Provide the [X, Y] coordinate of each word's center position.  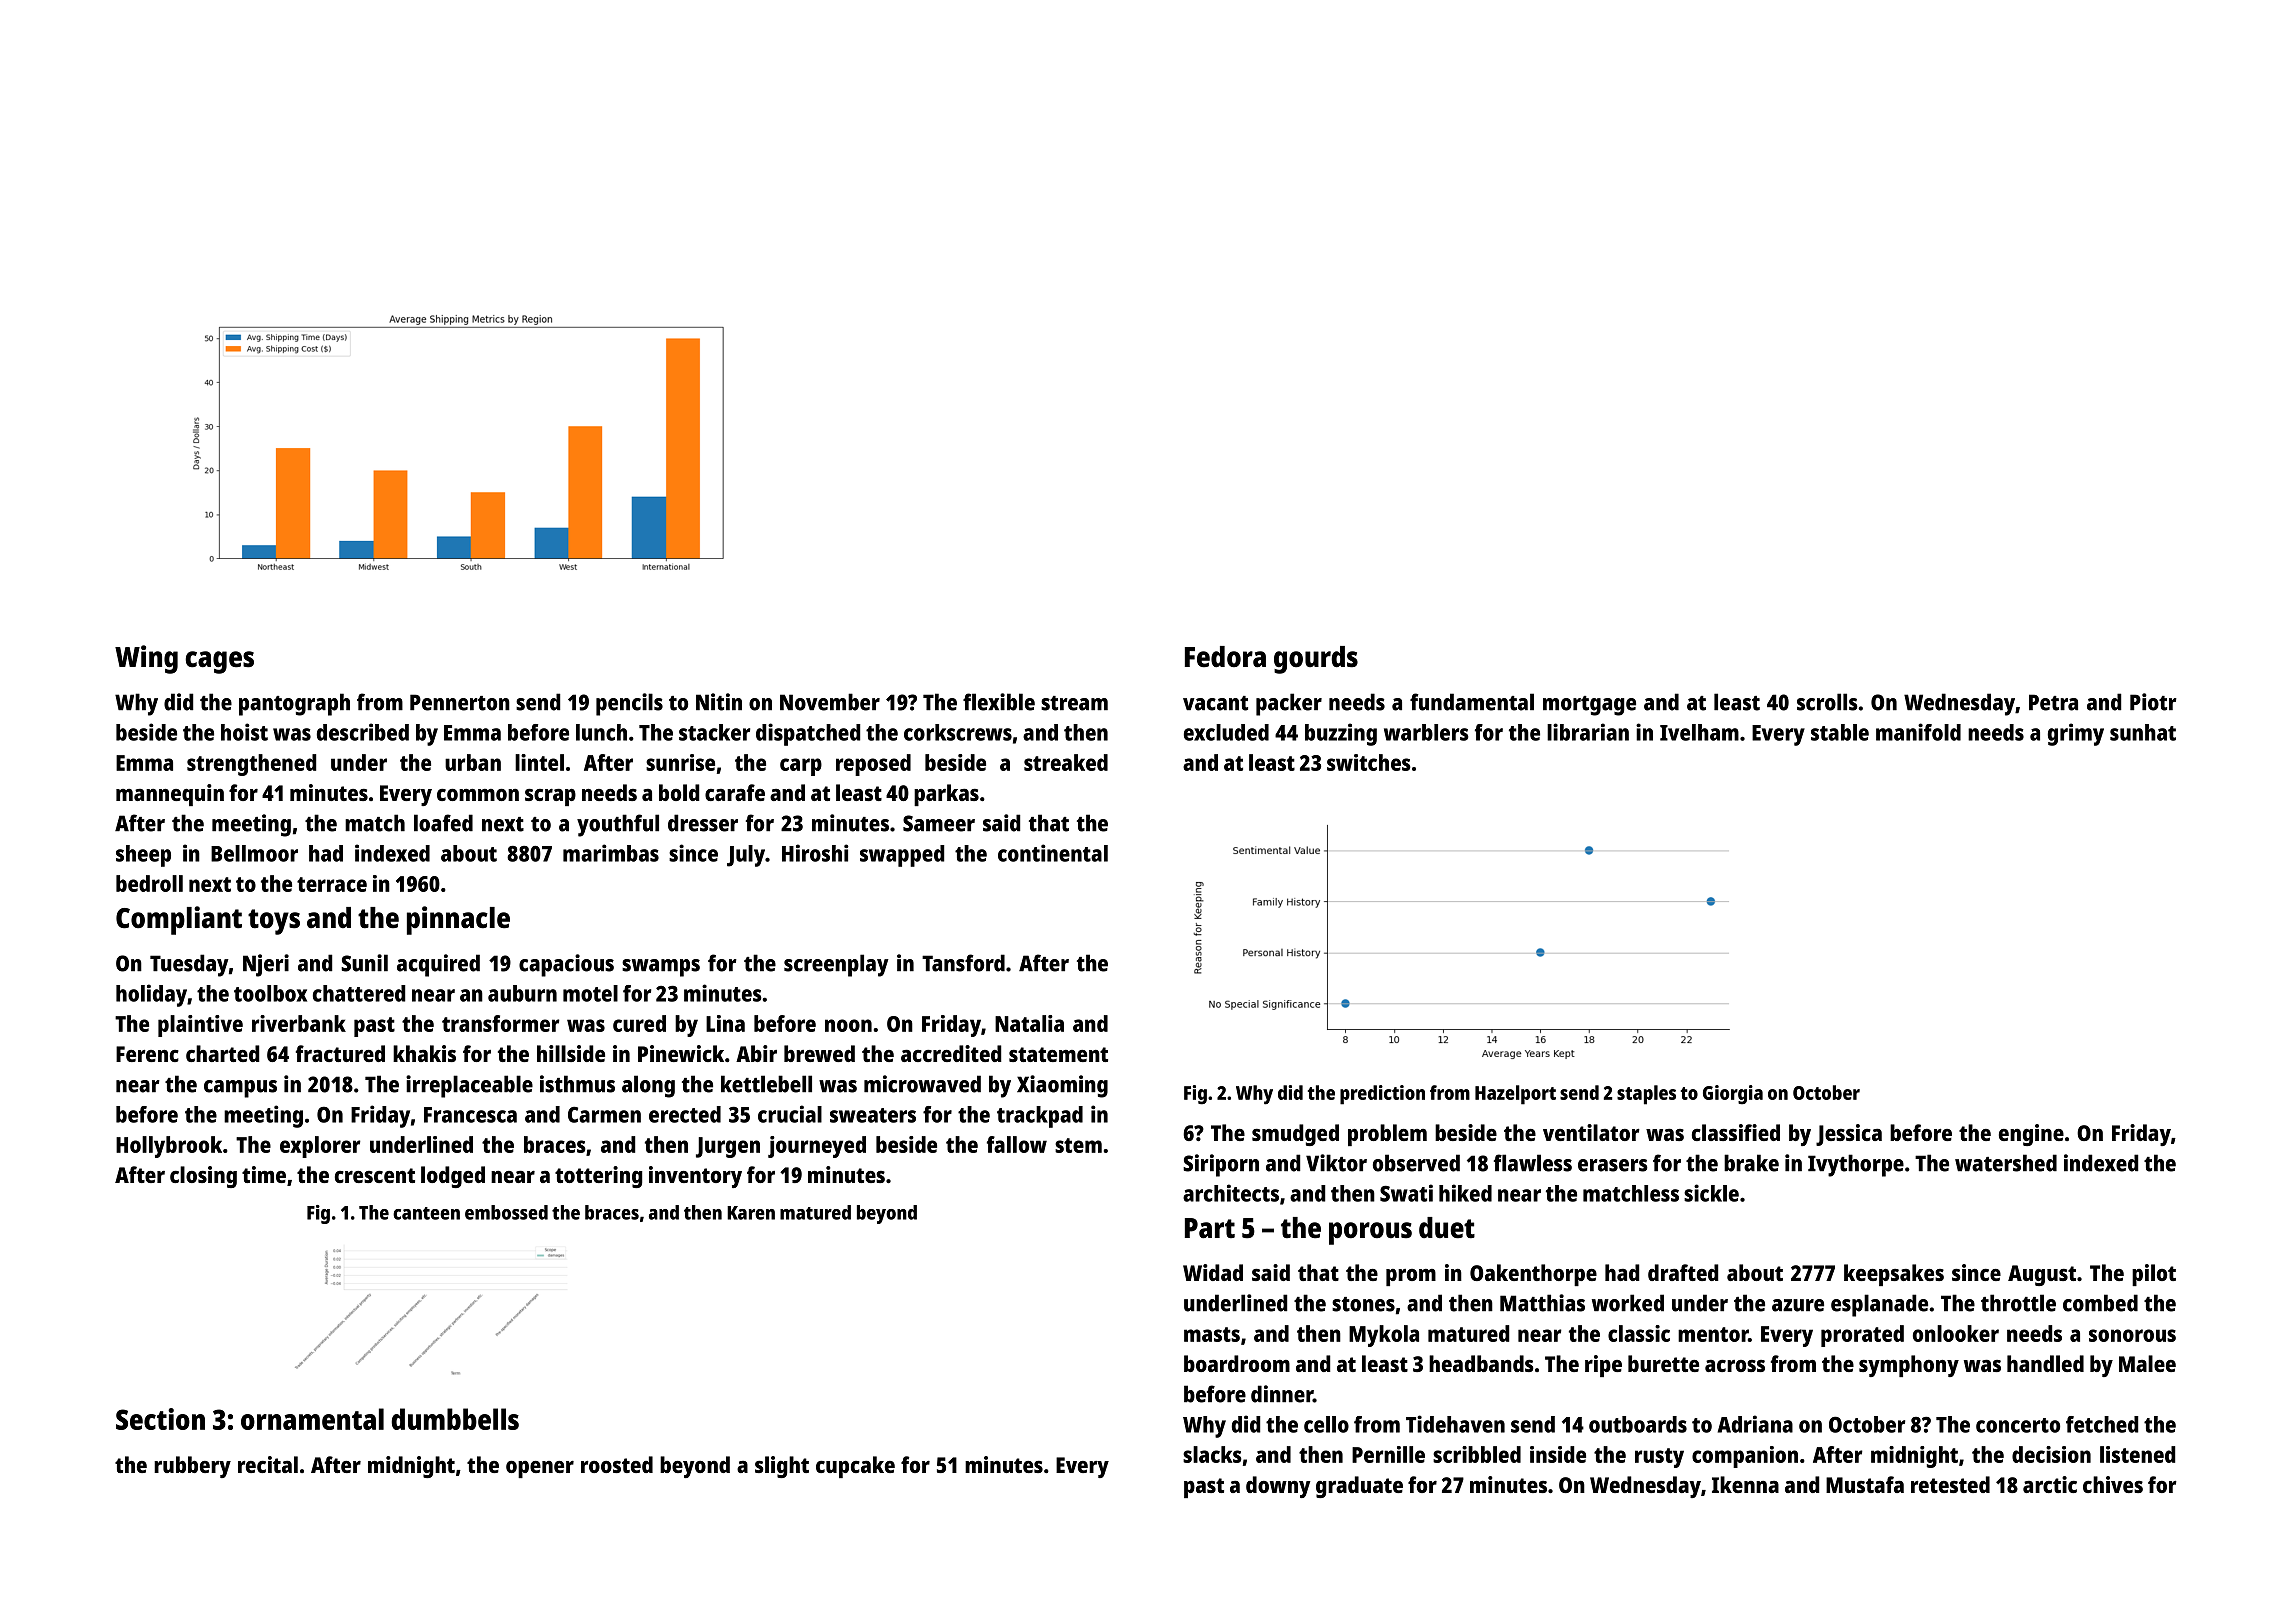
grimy [2076, 734]
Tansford [963, 963]
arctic [2050, 1484]
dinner [1282, 1394]
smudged [1295, 1135]
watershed [2006, 1163]
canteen [426, 1213]
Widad [1213, 1272]
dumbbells [455, 1419]
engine [2031, 1135]
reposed [873, 765]
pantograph [294, 704]
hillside [571, 1053]
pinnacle [458, 920]
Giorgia [1733, 1095]
